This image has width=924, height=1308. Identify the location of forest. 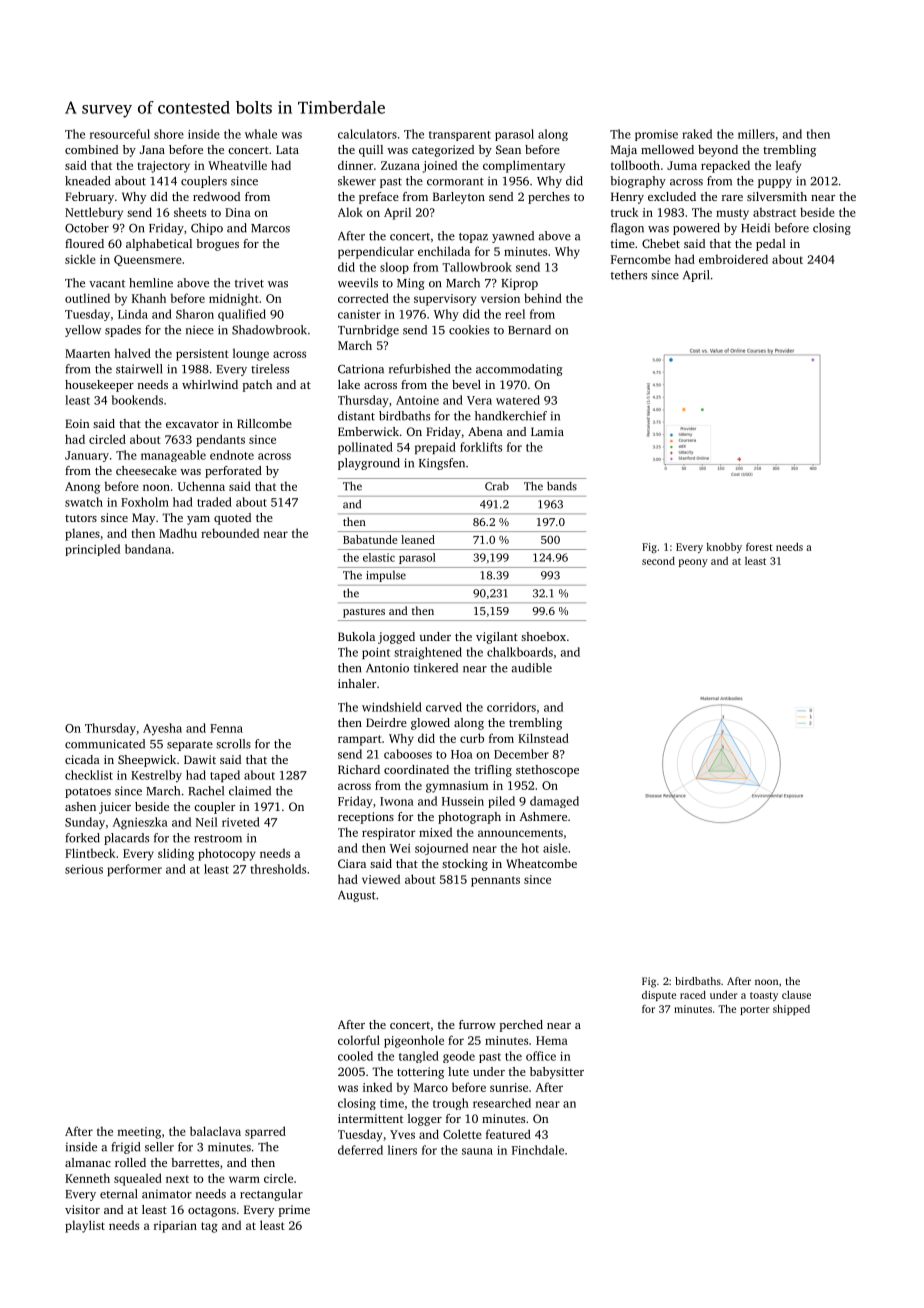
(759, 547).
